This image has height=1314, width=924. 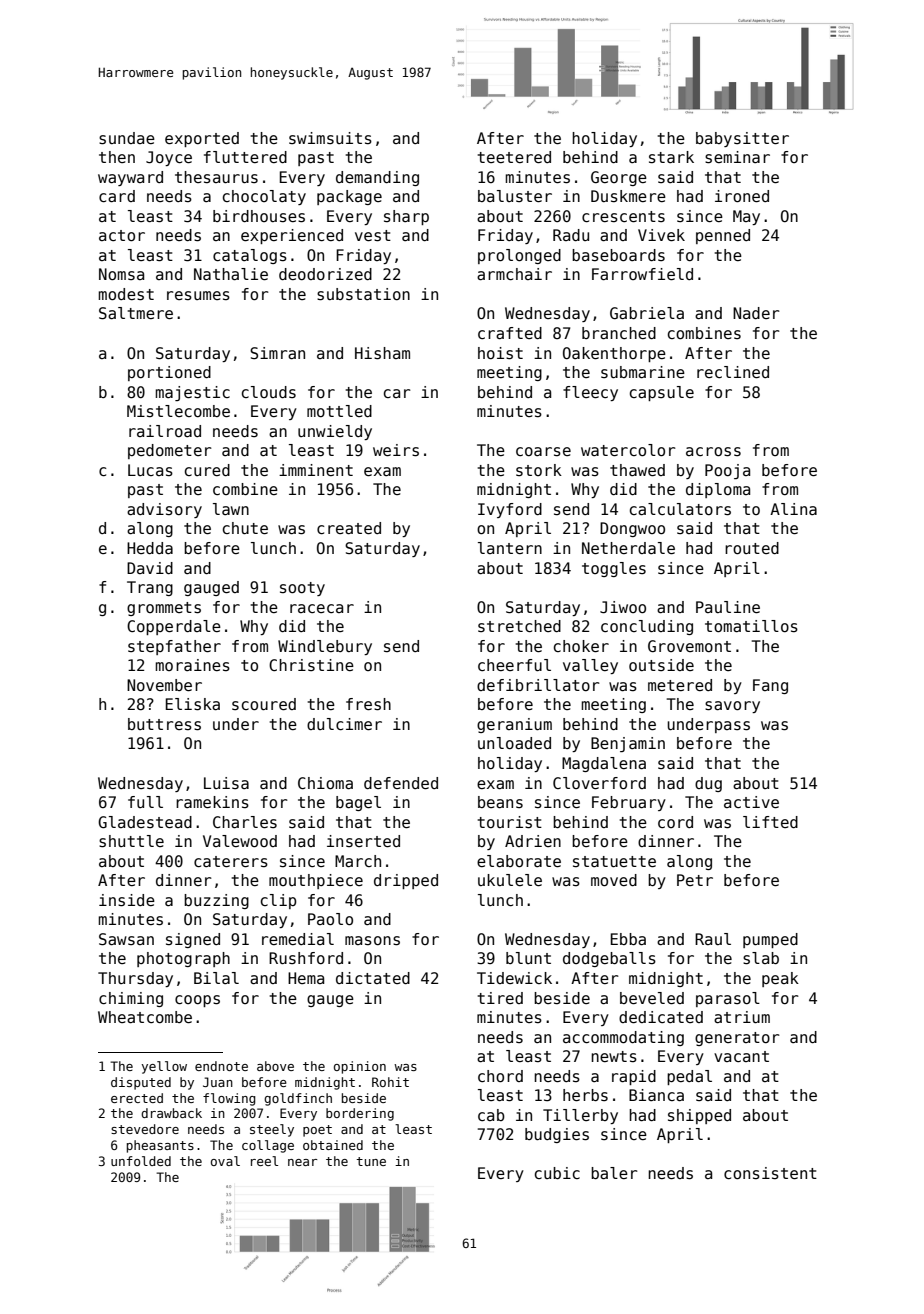 I want to click on crafted, so click(x=510, y=333).
